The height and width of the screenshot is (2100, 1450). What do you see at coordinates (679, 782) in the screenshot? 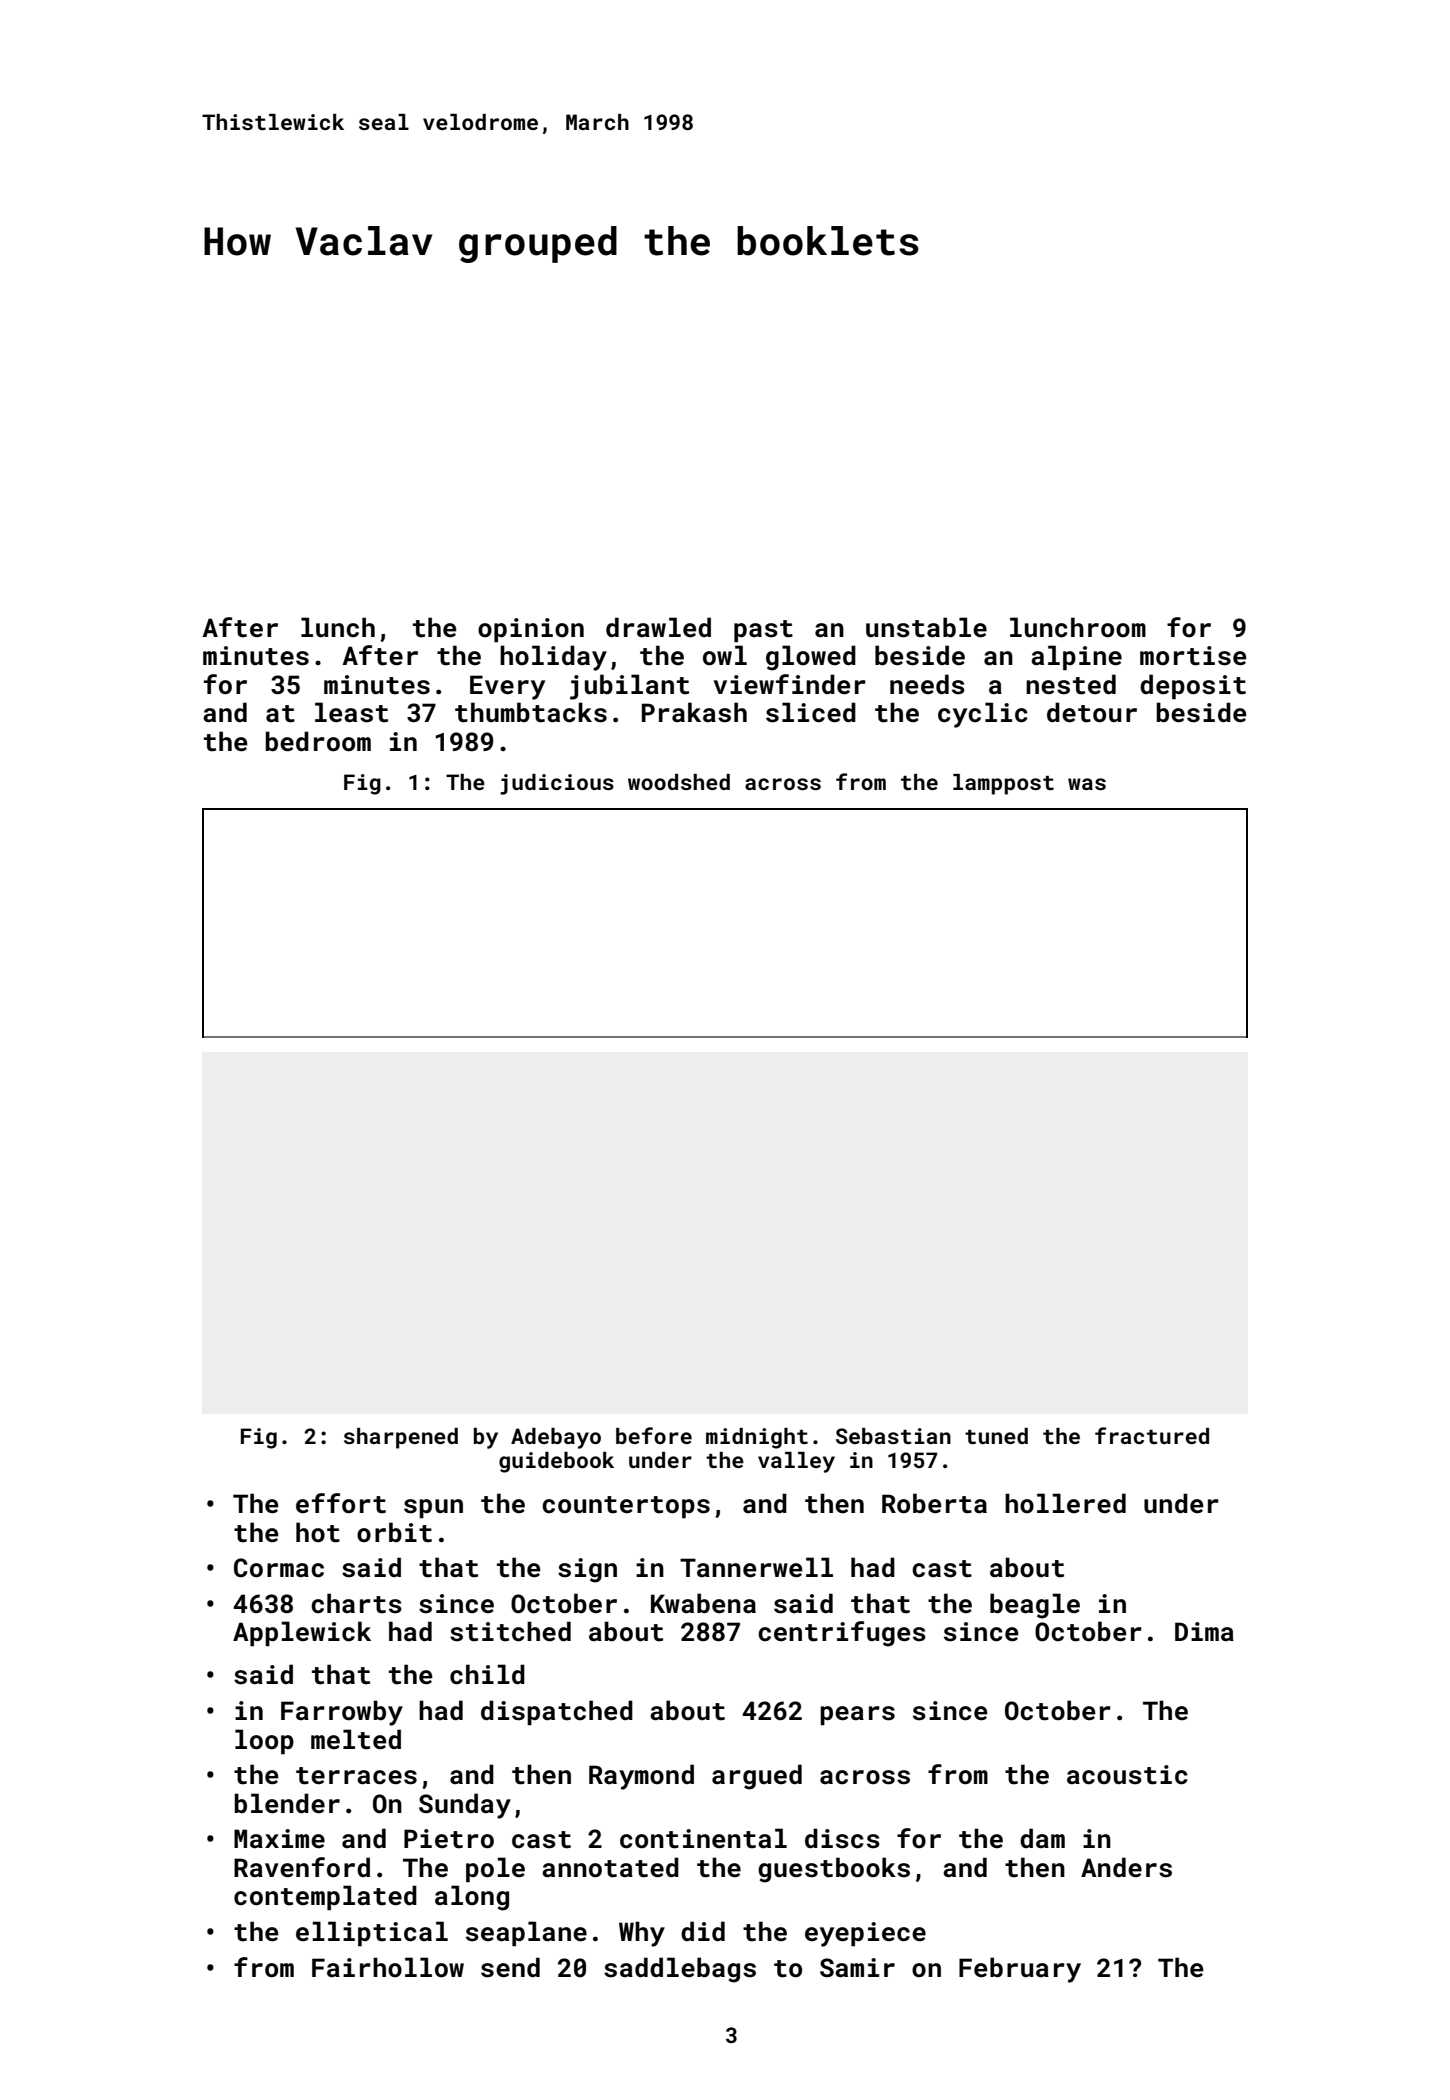
I see `woodshed` at bounding box center [679, 782].
